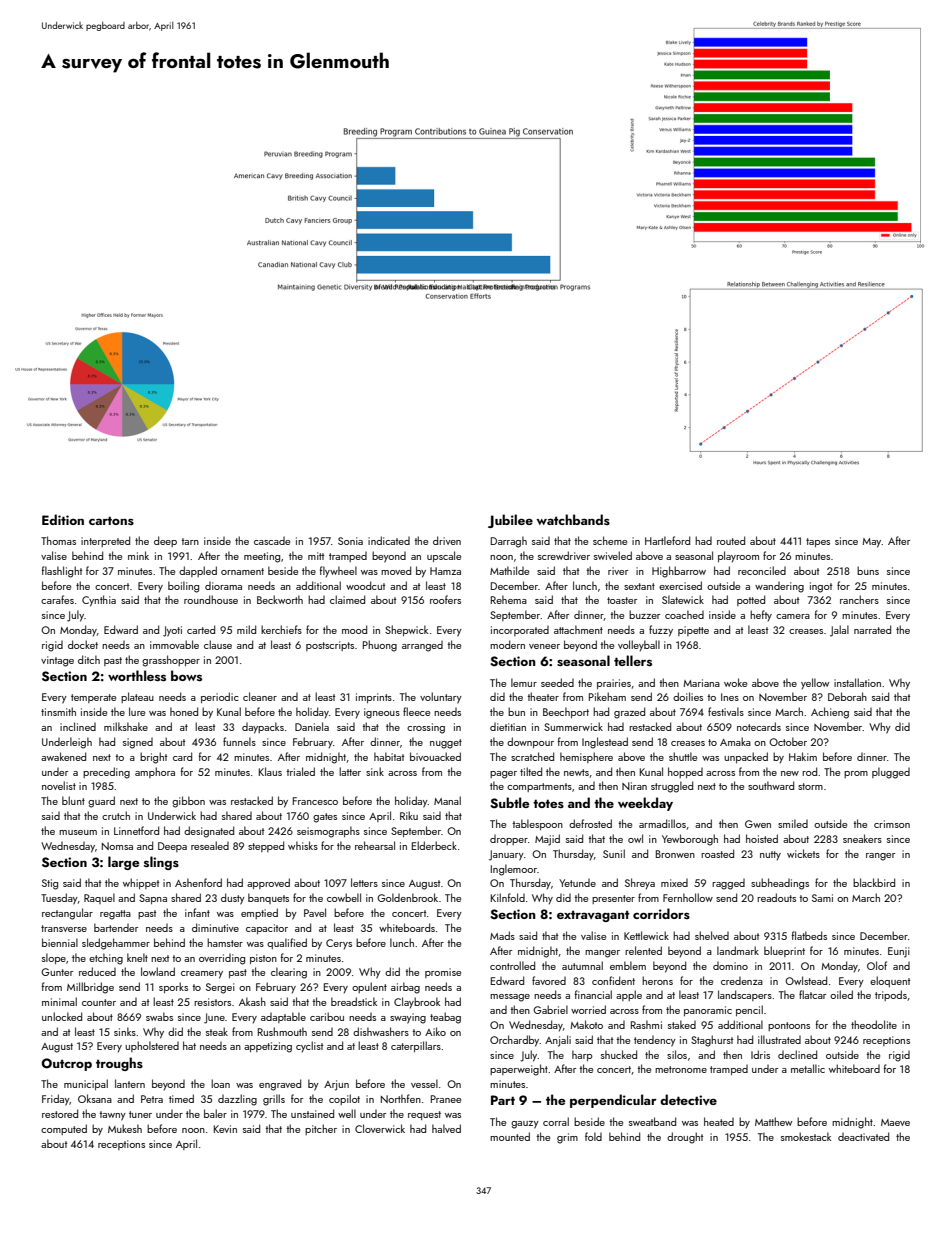 Image resolution: width=952 pixels, height=1233 pixels. What do you see at coordinates (239, 741) in the screenshot?
I see `funnels` at bounding box center [239, 741].
